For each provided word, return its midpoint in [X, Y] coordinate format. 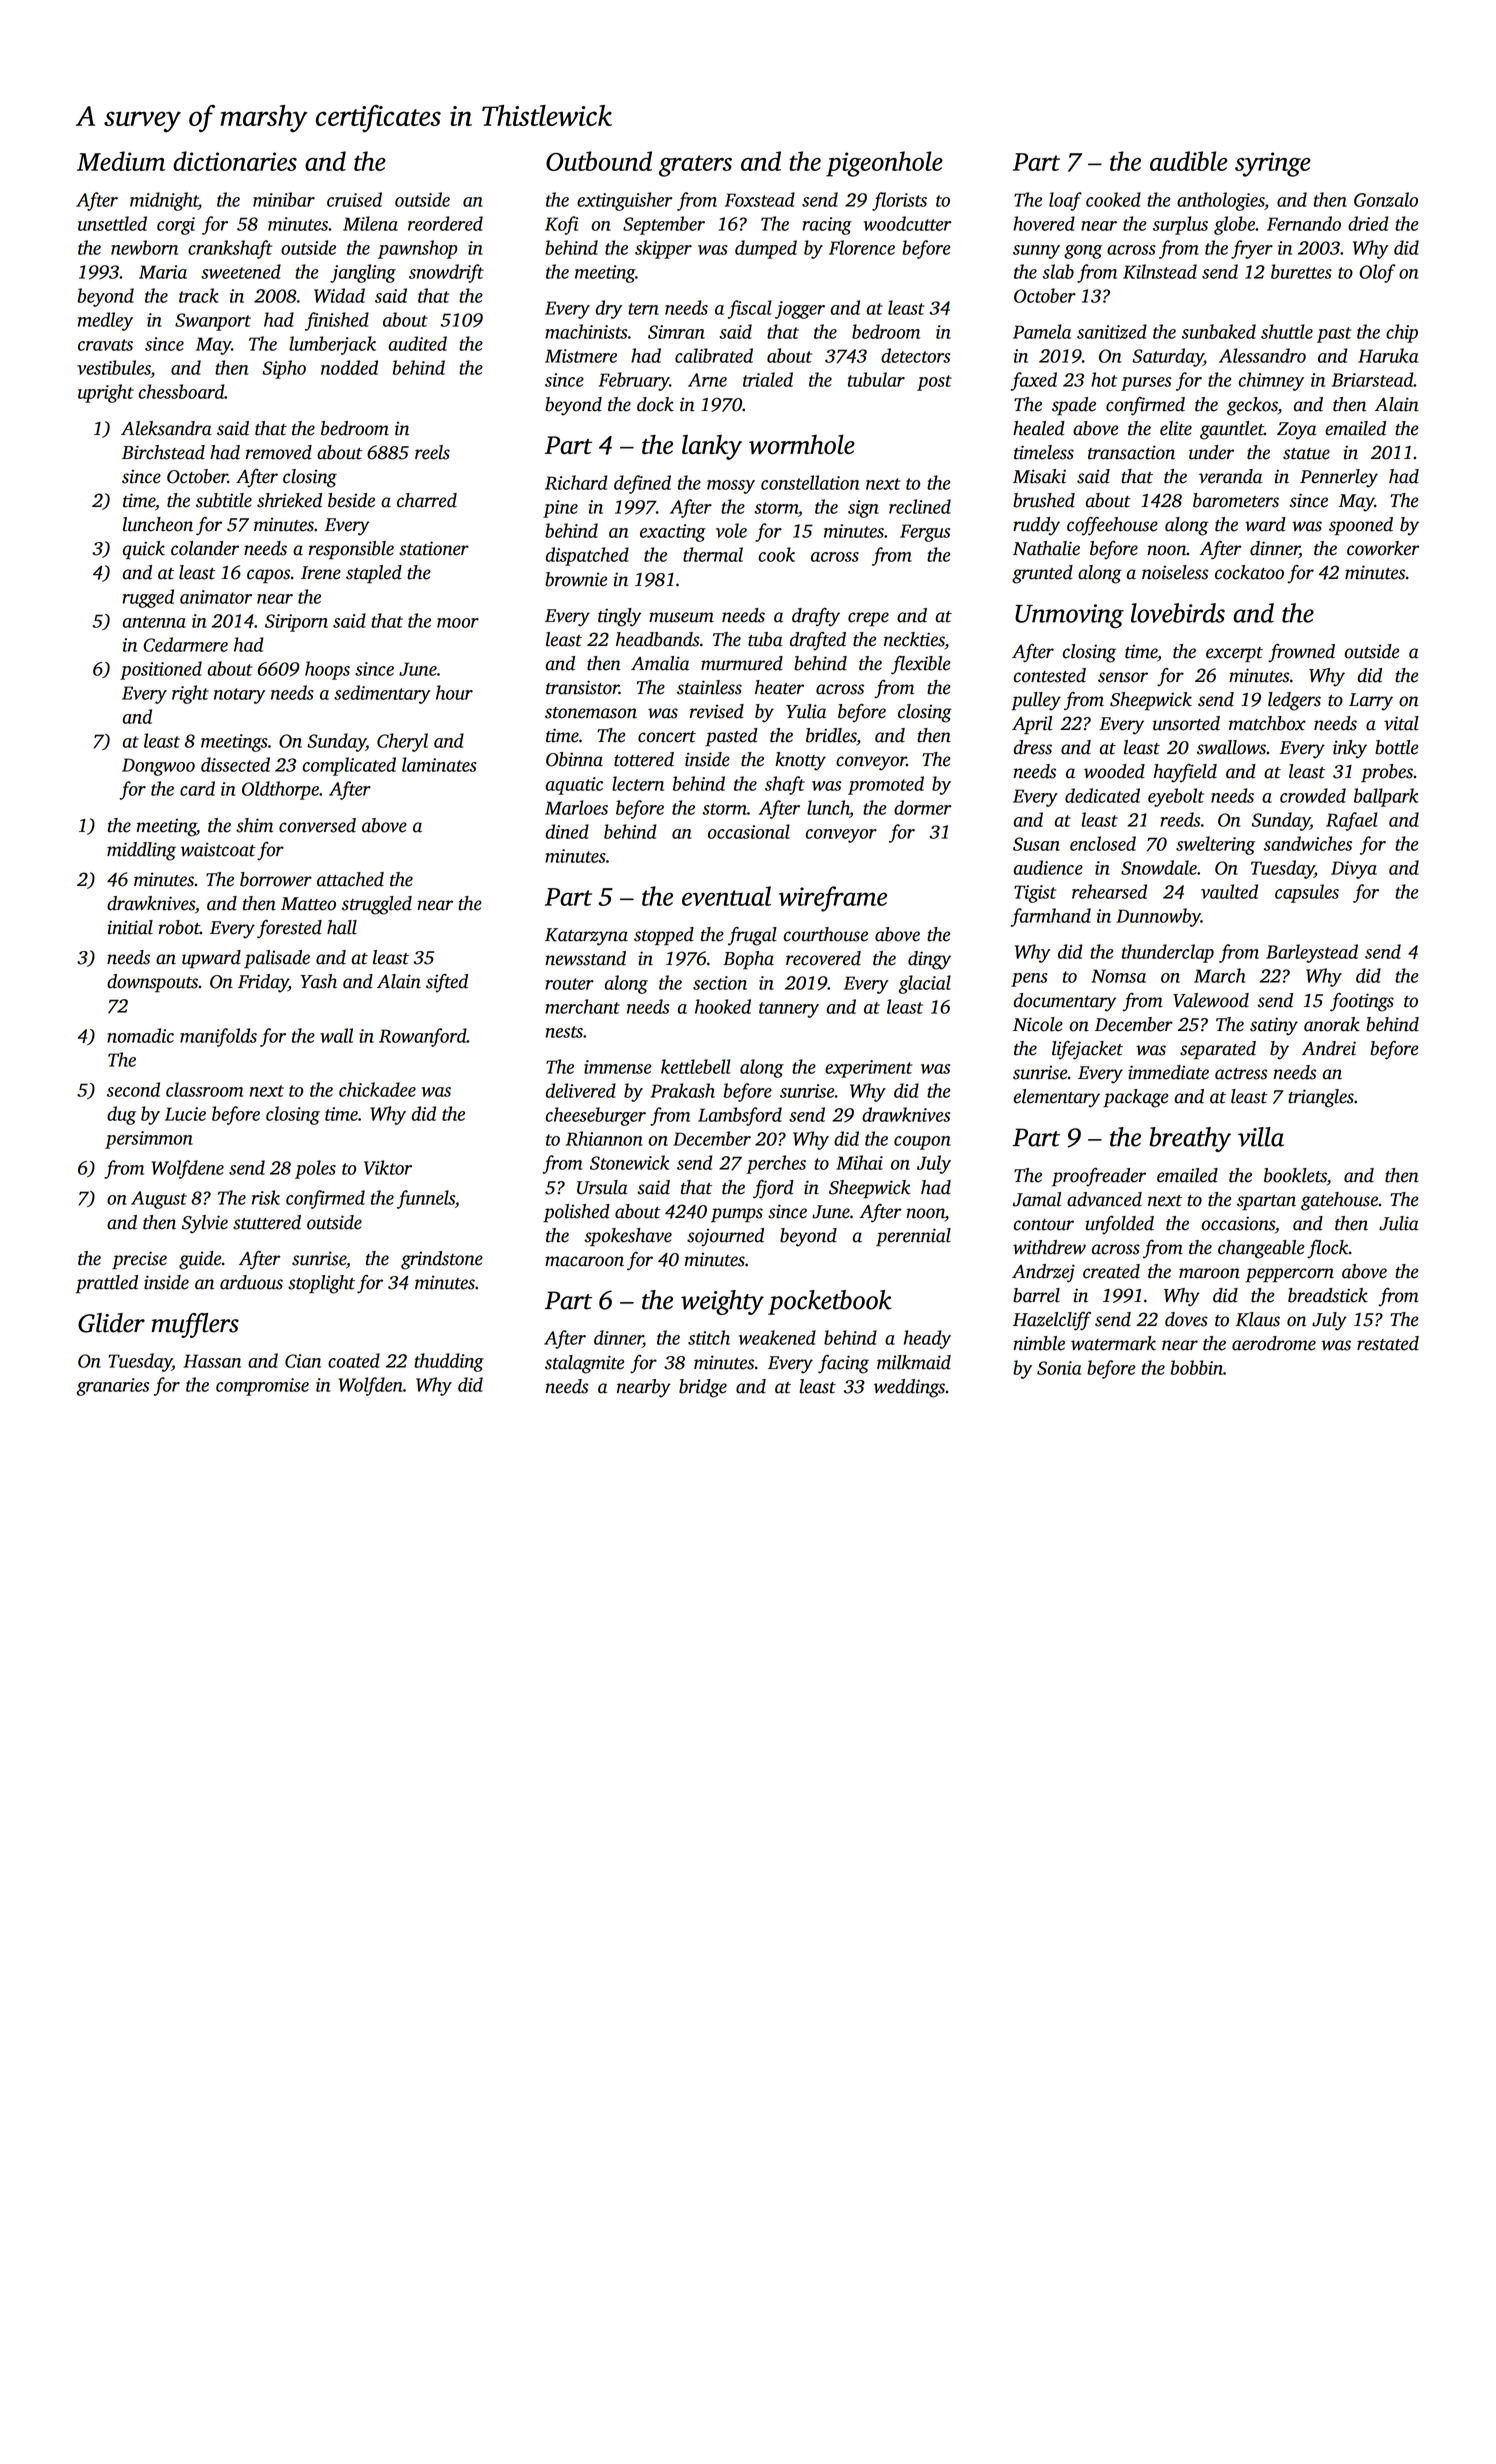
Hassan [212, 1361]
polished [576, 1213]
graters [695, 166]
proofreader [1099, 1177]
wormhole [802, 444]
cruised [354, 199]
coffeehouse [1112, 526]
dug [121, 1115]
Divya [1354, 870]
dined [567, 831]
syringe [1273, 164]
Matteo [308, 904]
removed [279, 452]
